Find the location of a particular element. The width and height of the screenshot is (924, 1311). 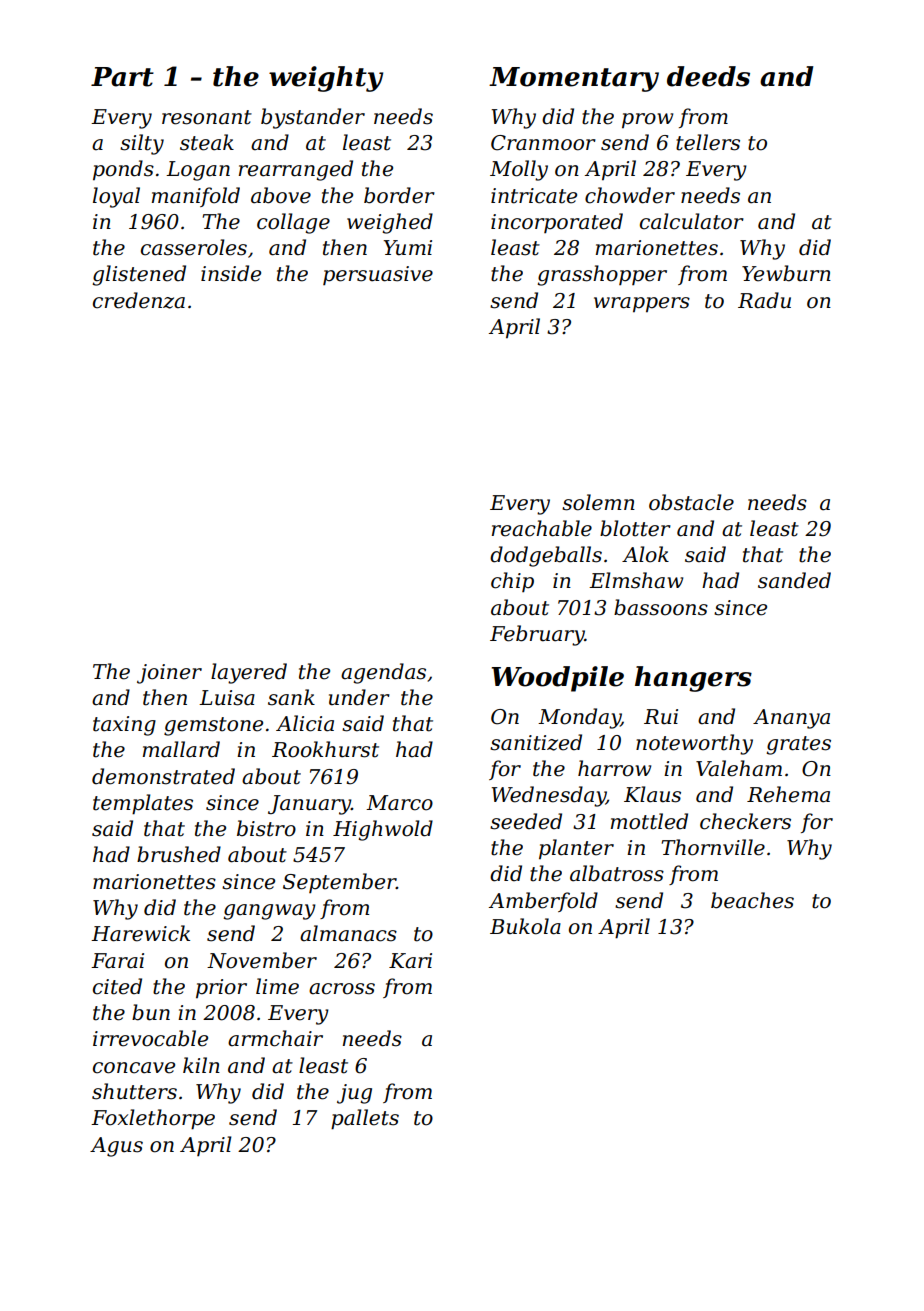

chip is located at coordinates (512, 582).
